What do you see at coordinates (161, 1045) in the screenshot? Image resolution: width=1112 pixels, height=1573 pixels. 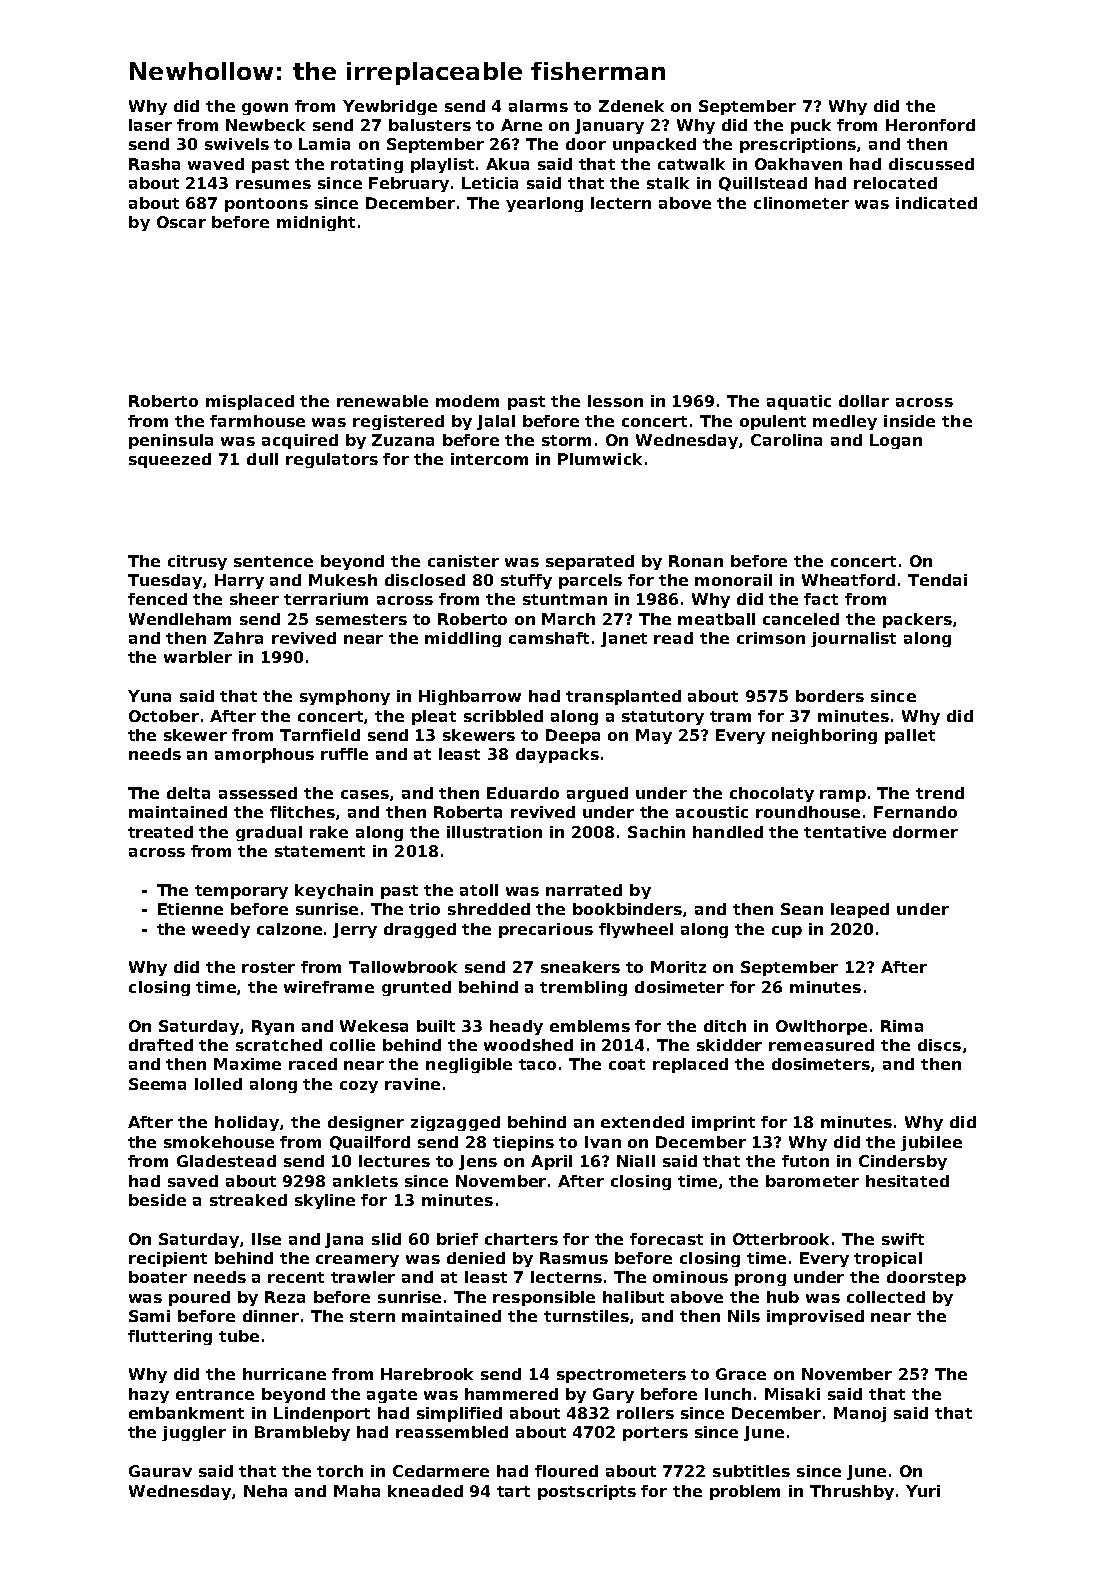 I see `drafted` at bounding box center [161, 1045].
